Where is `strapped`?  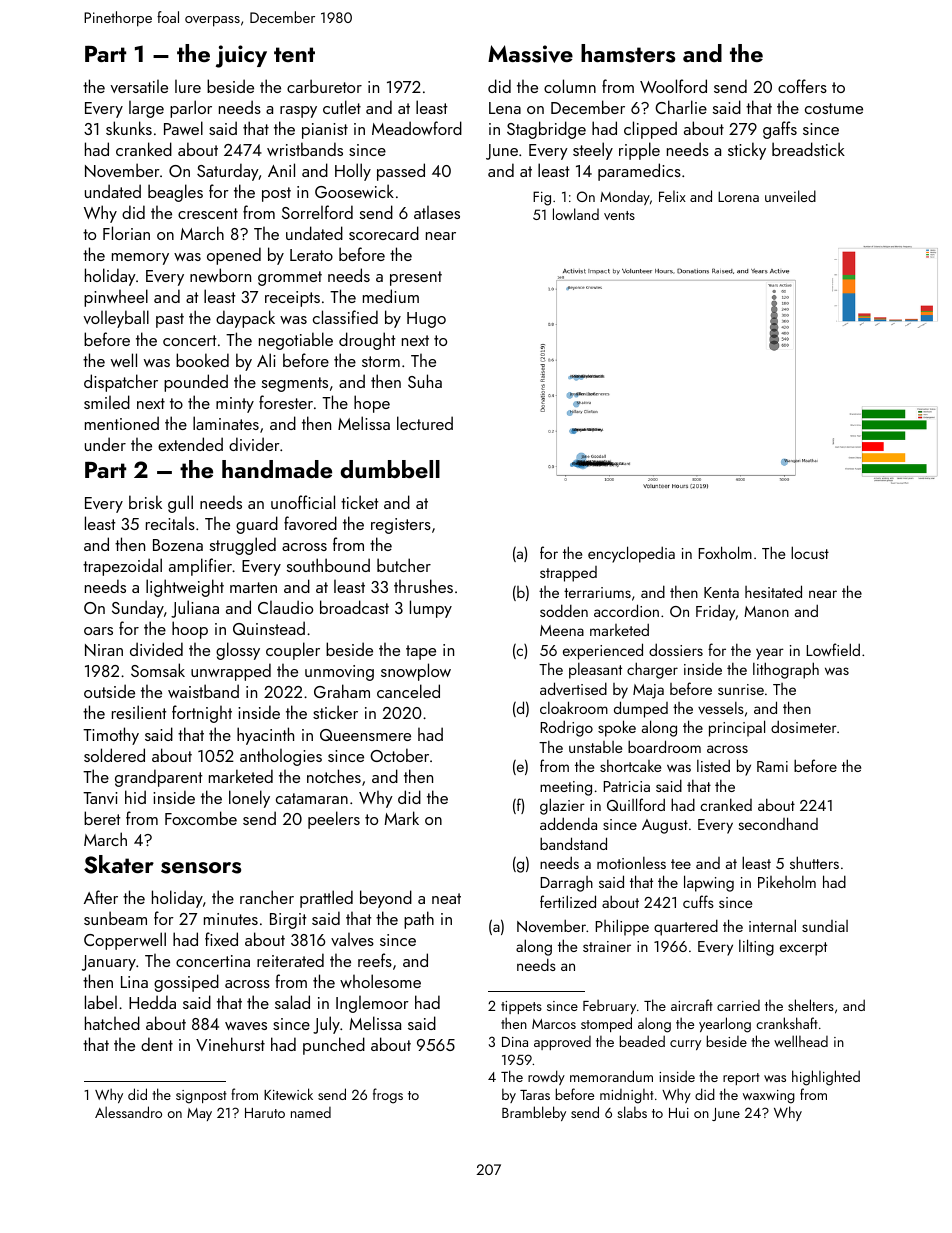
strapped is located at coordinates (568, 574).
